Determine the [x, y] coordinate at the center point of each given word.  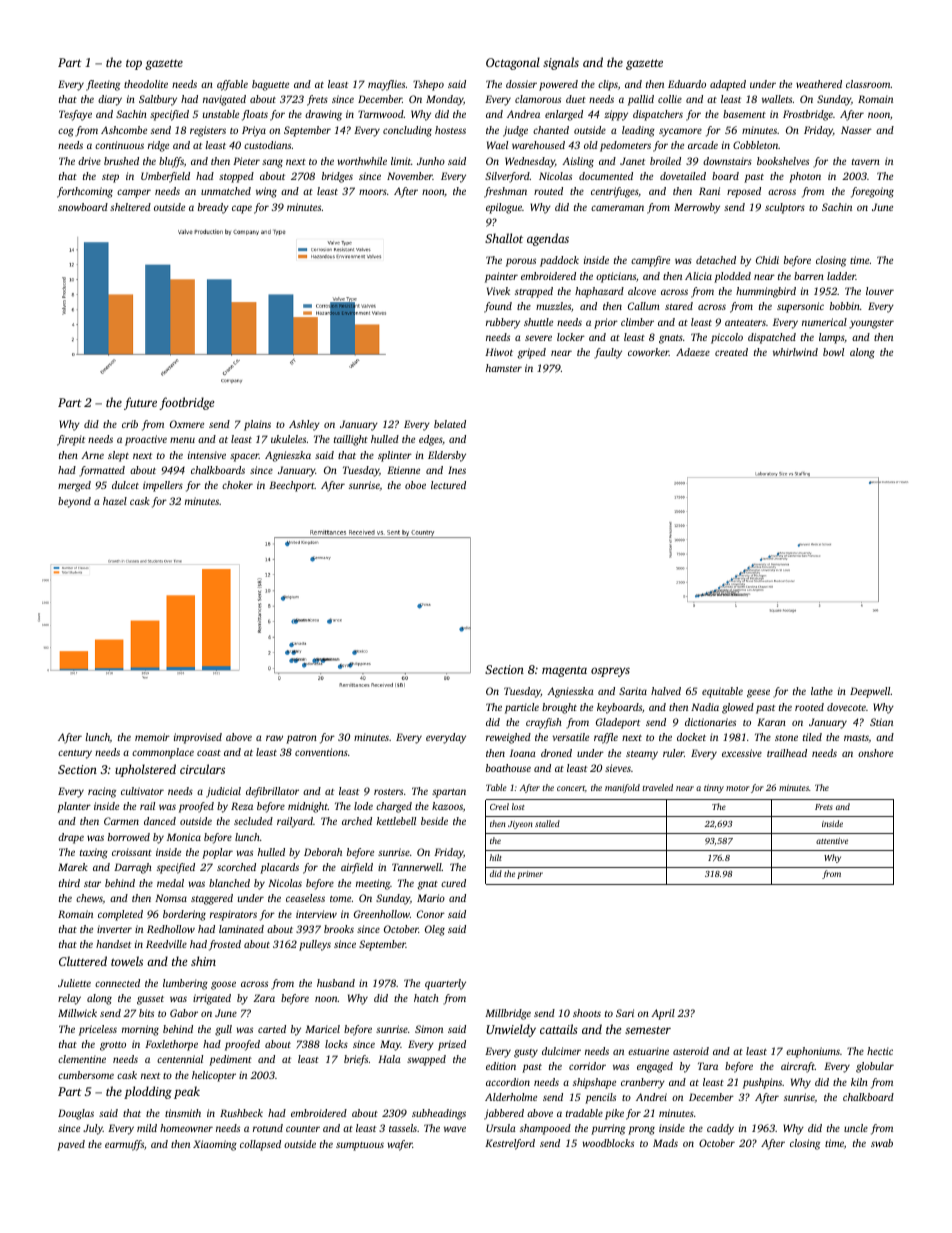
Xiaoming [215, 1145]
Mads [665, 1143]
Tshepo [428, 85]
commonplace [163, 753]
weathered [819, 84]
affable [232, 85]
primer [530, 875]
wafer [400, 1145]
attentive [832, 841]
